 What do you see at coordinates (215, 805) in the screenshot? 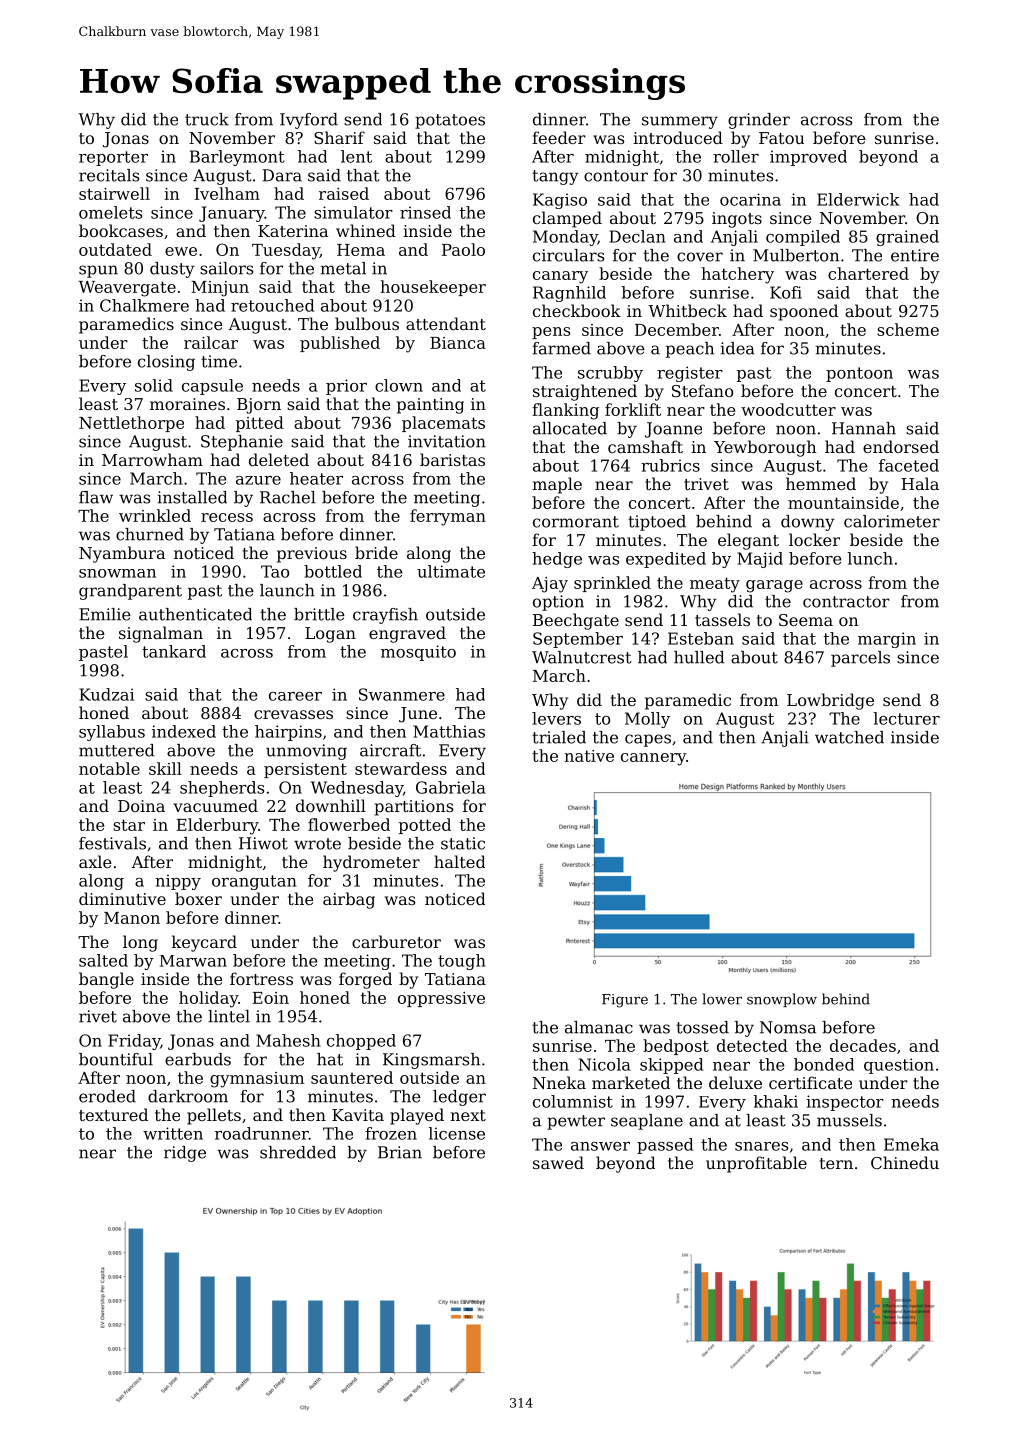
I see `vacuumed` at bounding box center [215, 805].
